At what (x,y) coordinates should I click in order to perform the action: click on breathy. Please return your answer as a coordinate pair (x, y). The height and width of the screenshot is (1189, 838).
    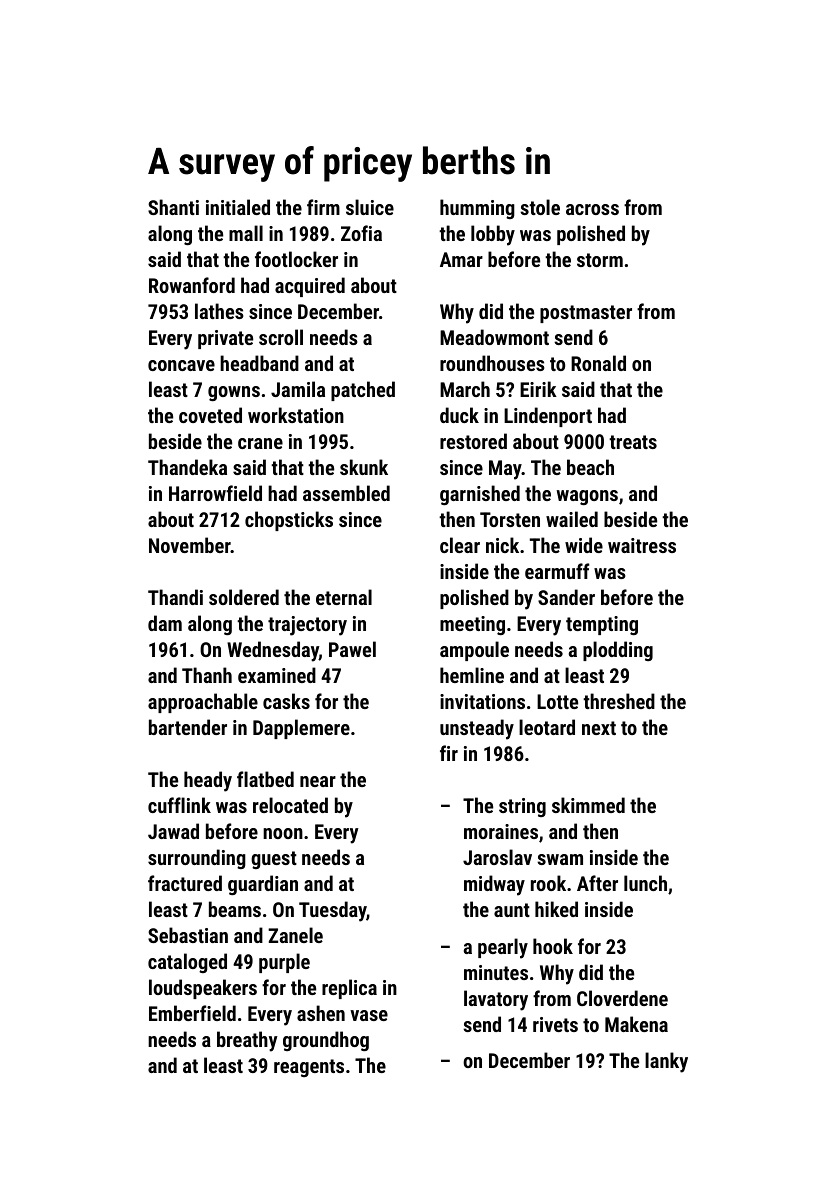
    Looking at the image, I should click on (247, 1041).
